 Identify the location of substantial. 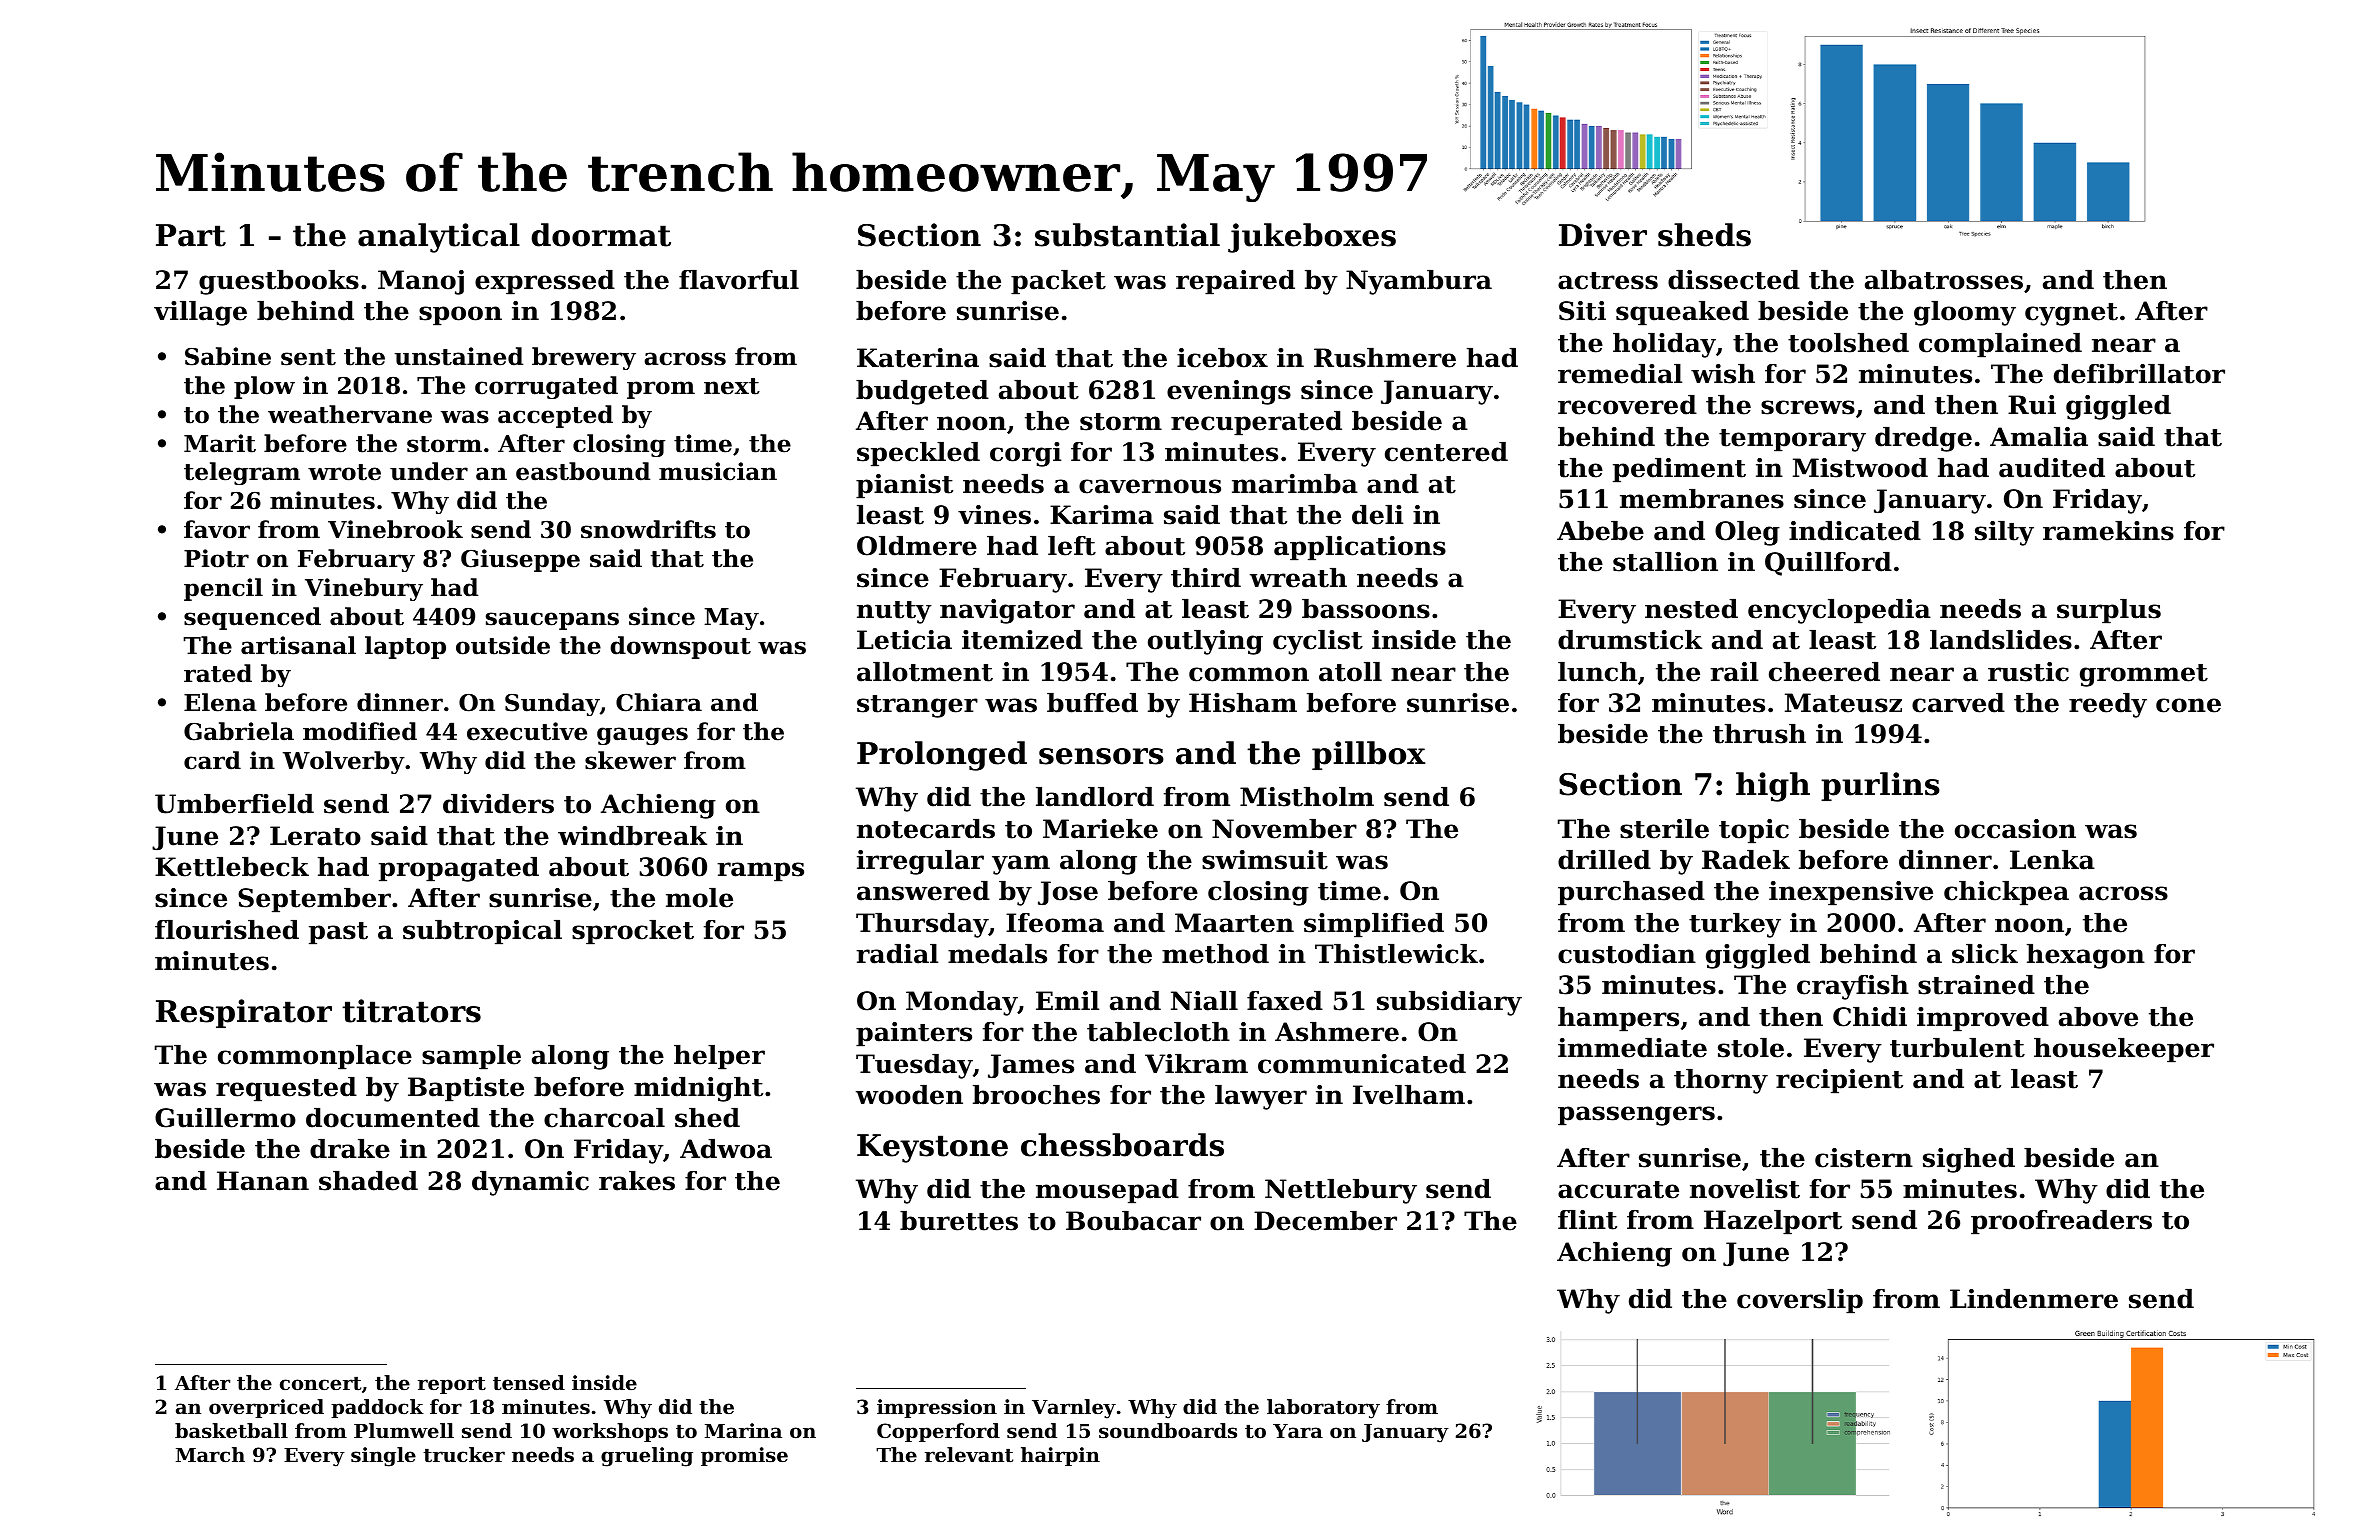
(1127, 235).
